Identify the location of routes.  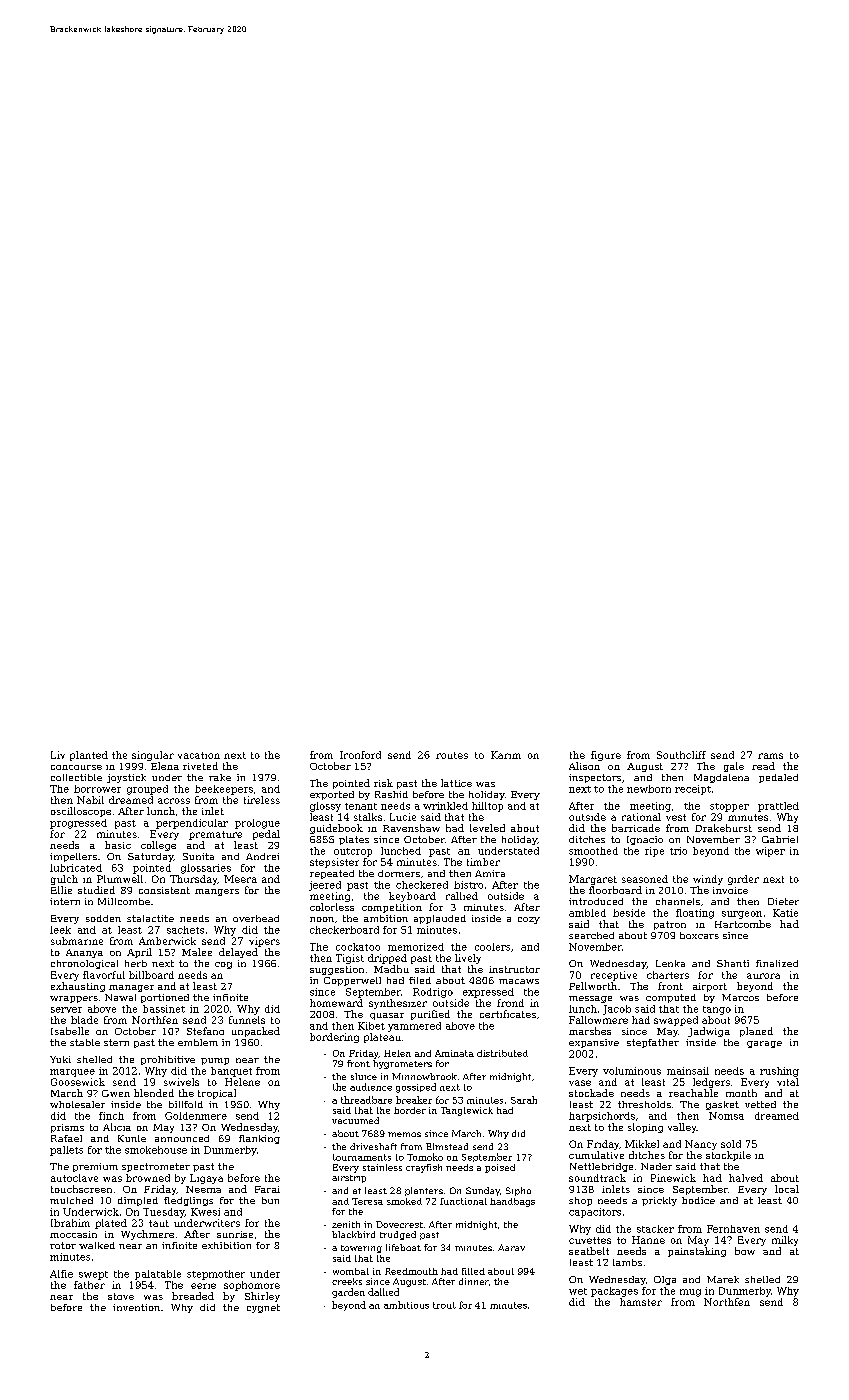
(452, 755).
